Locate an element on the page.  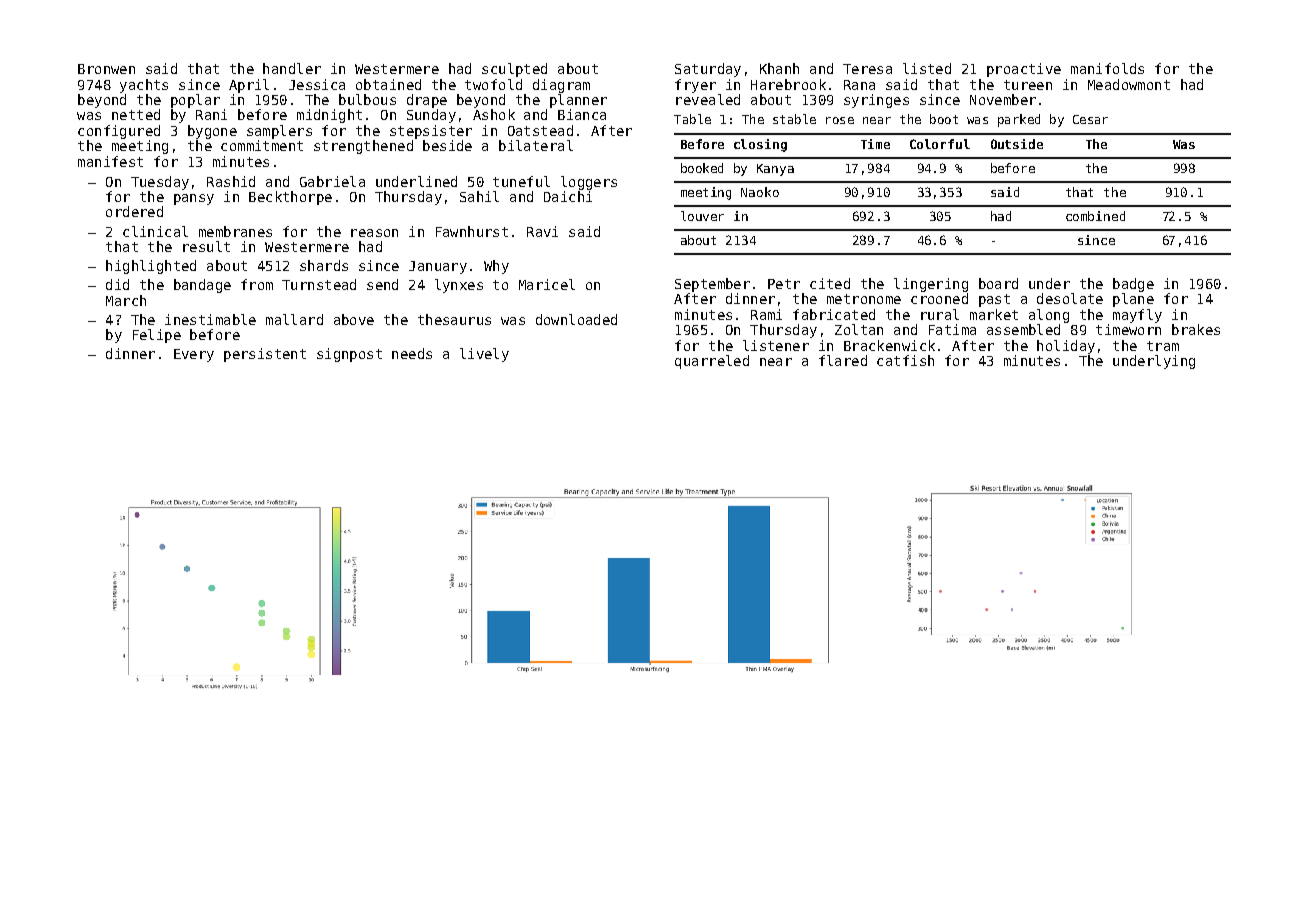
Cesar is located at coordinates (1090, 119).
